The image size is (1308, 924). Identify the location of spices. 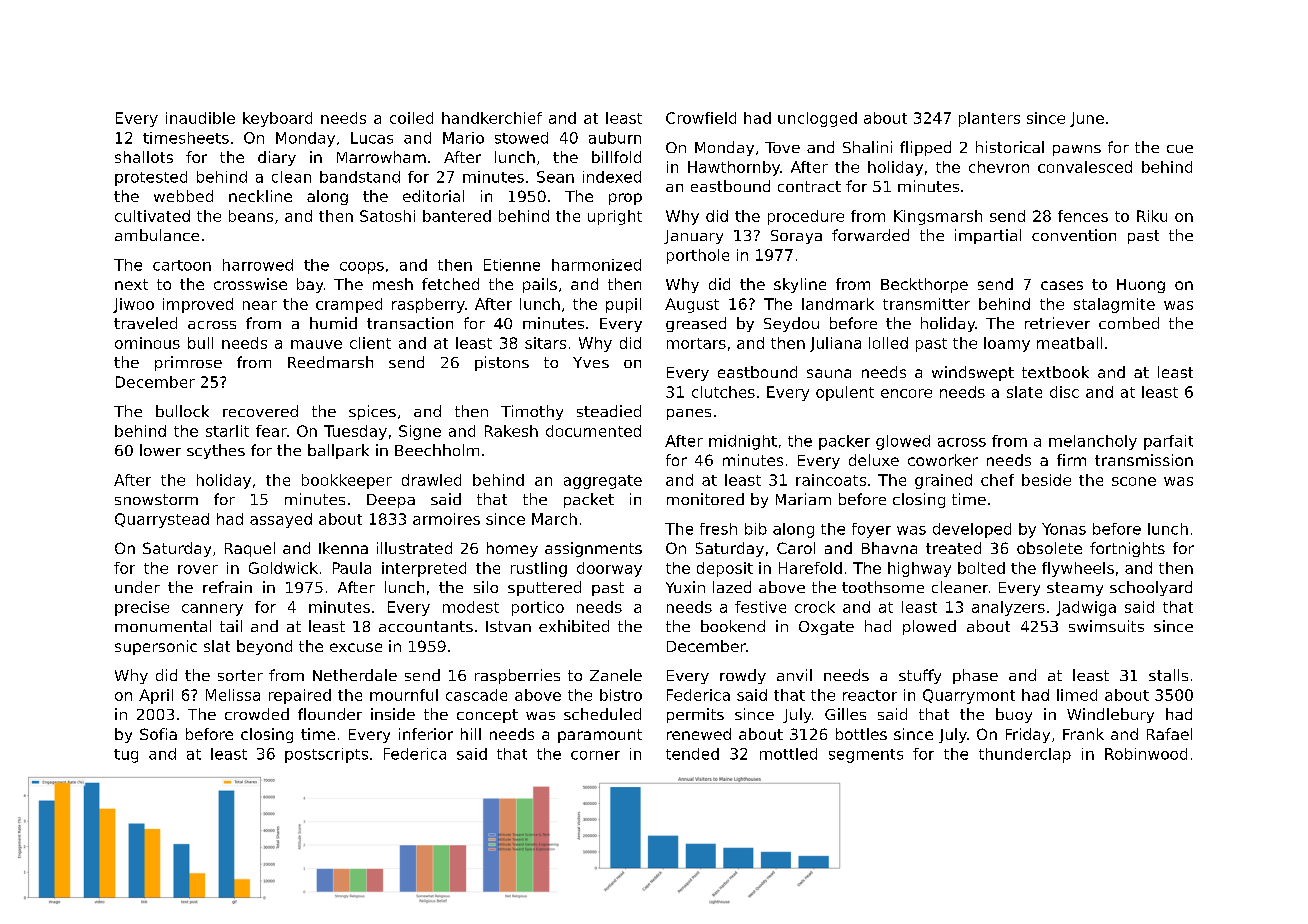
(372, 412).
